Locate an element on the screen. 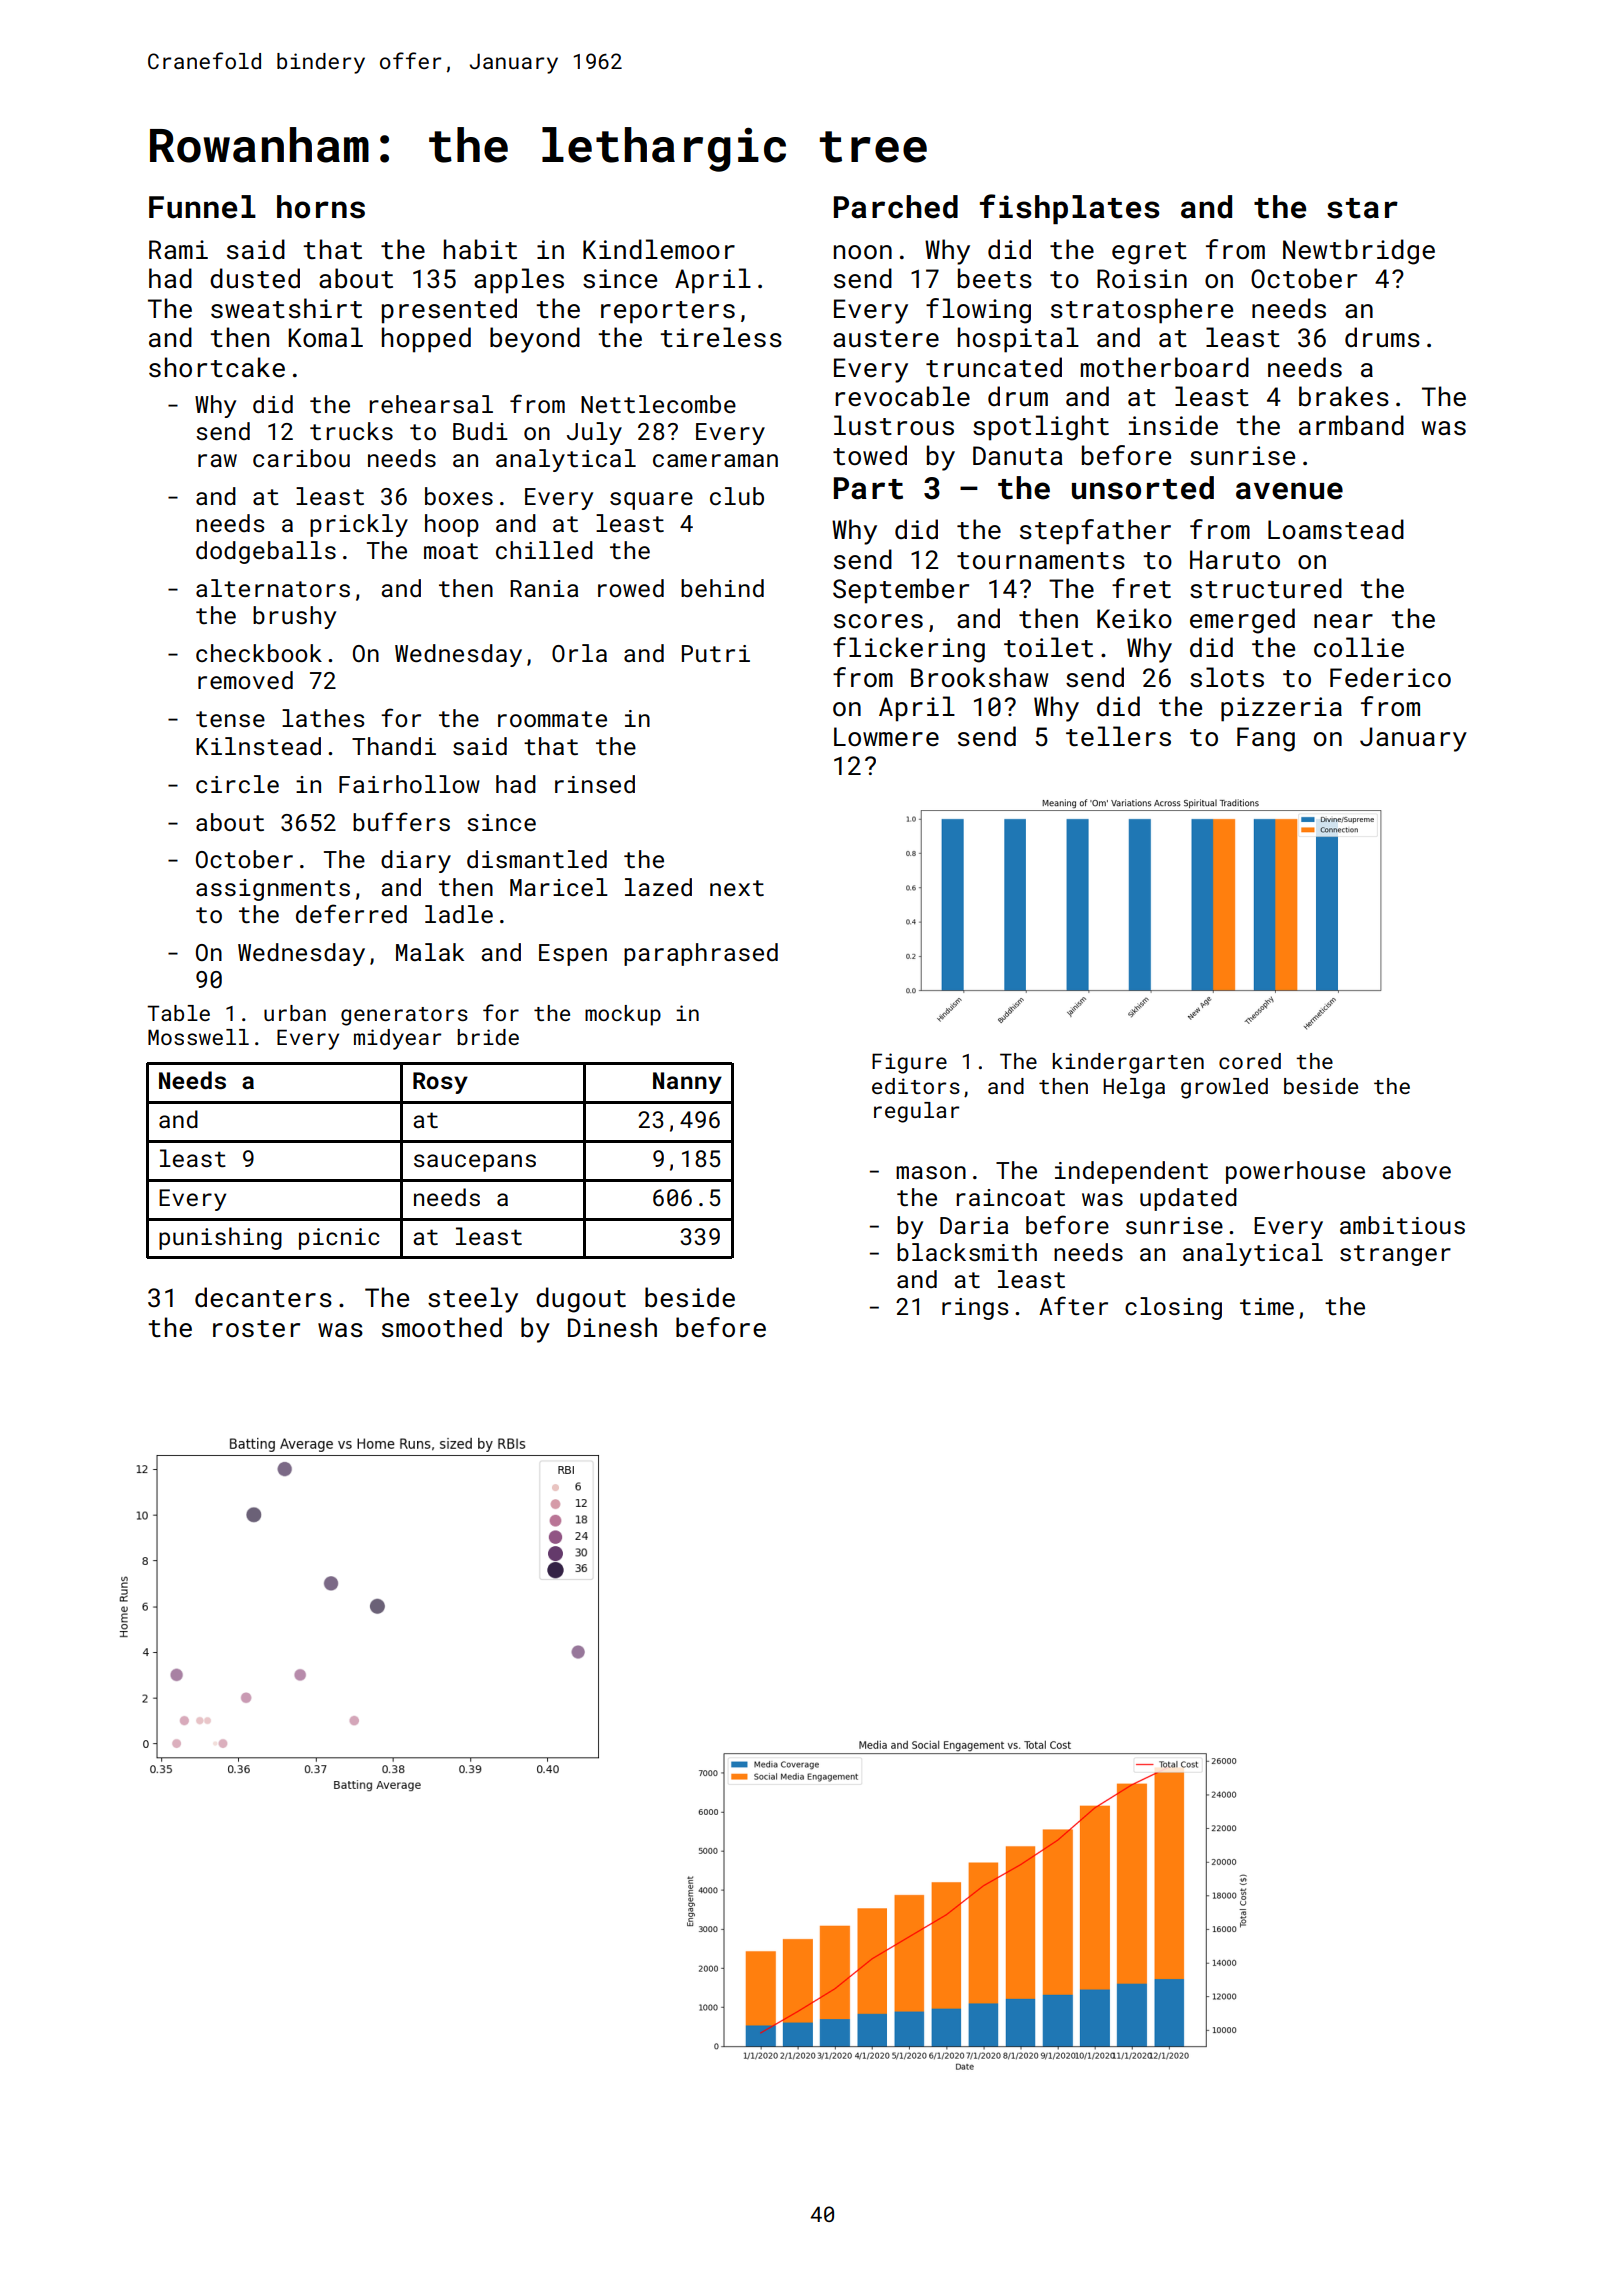  Funnel is located at coordinates (202, 207).
